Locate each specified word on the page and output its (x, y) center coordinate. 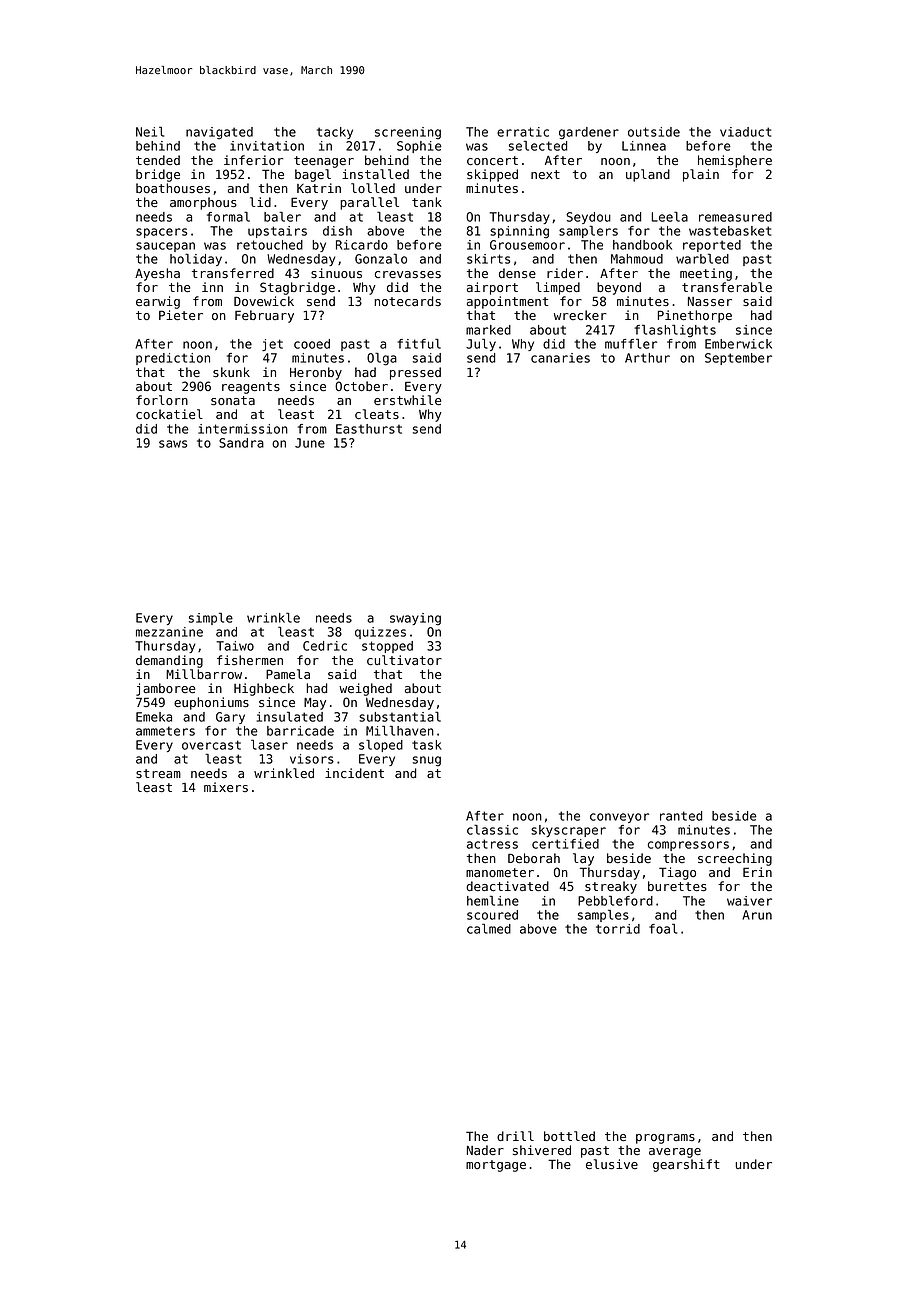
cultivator (404, 660)
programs (665, 1139)
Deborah (534, 858)
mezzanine (169, 632)
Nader (485, 1150)
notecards (408, 301)
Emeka (154, 717)
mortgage (496, 1166)
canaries (560, 358)
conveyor (619, 818)
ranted (681, 816)
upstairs (277, 232)
